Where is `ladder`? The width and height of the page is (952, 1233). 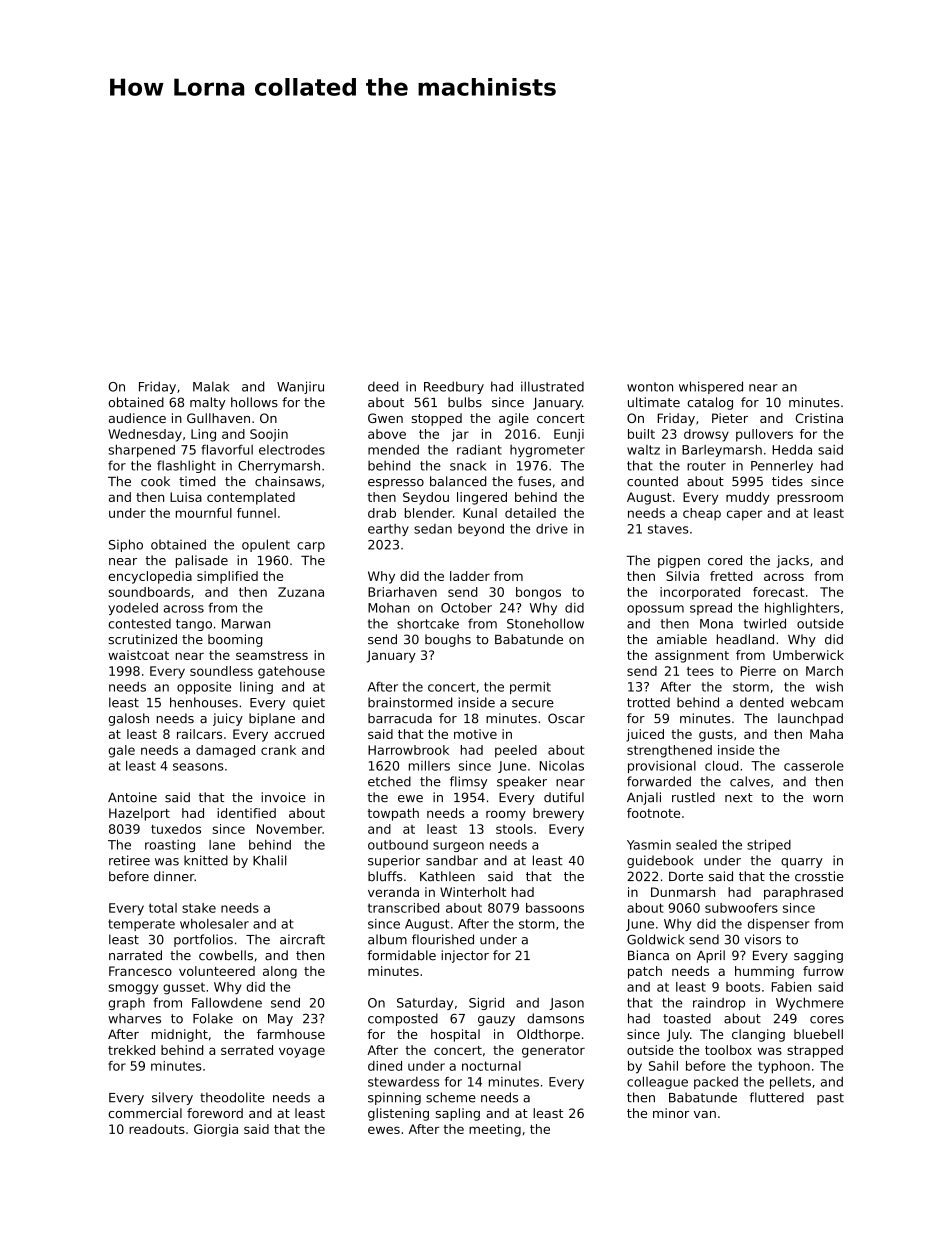 ladder is located at coordinates (470, 576).
